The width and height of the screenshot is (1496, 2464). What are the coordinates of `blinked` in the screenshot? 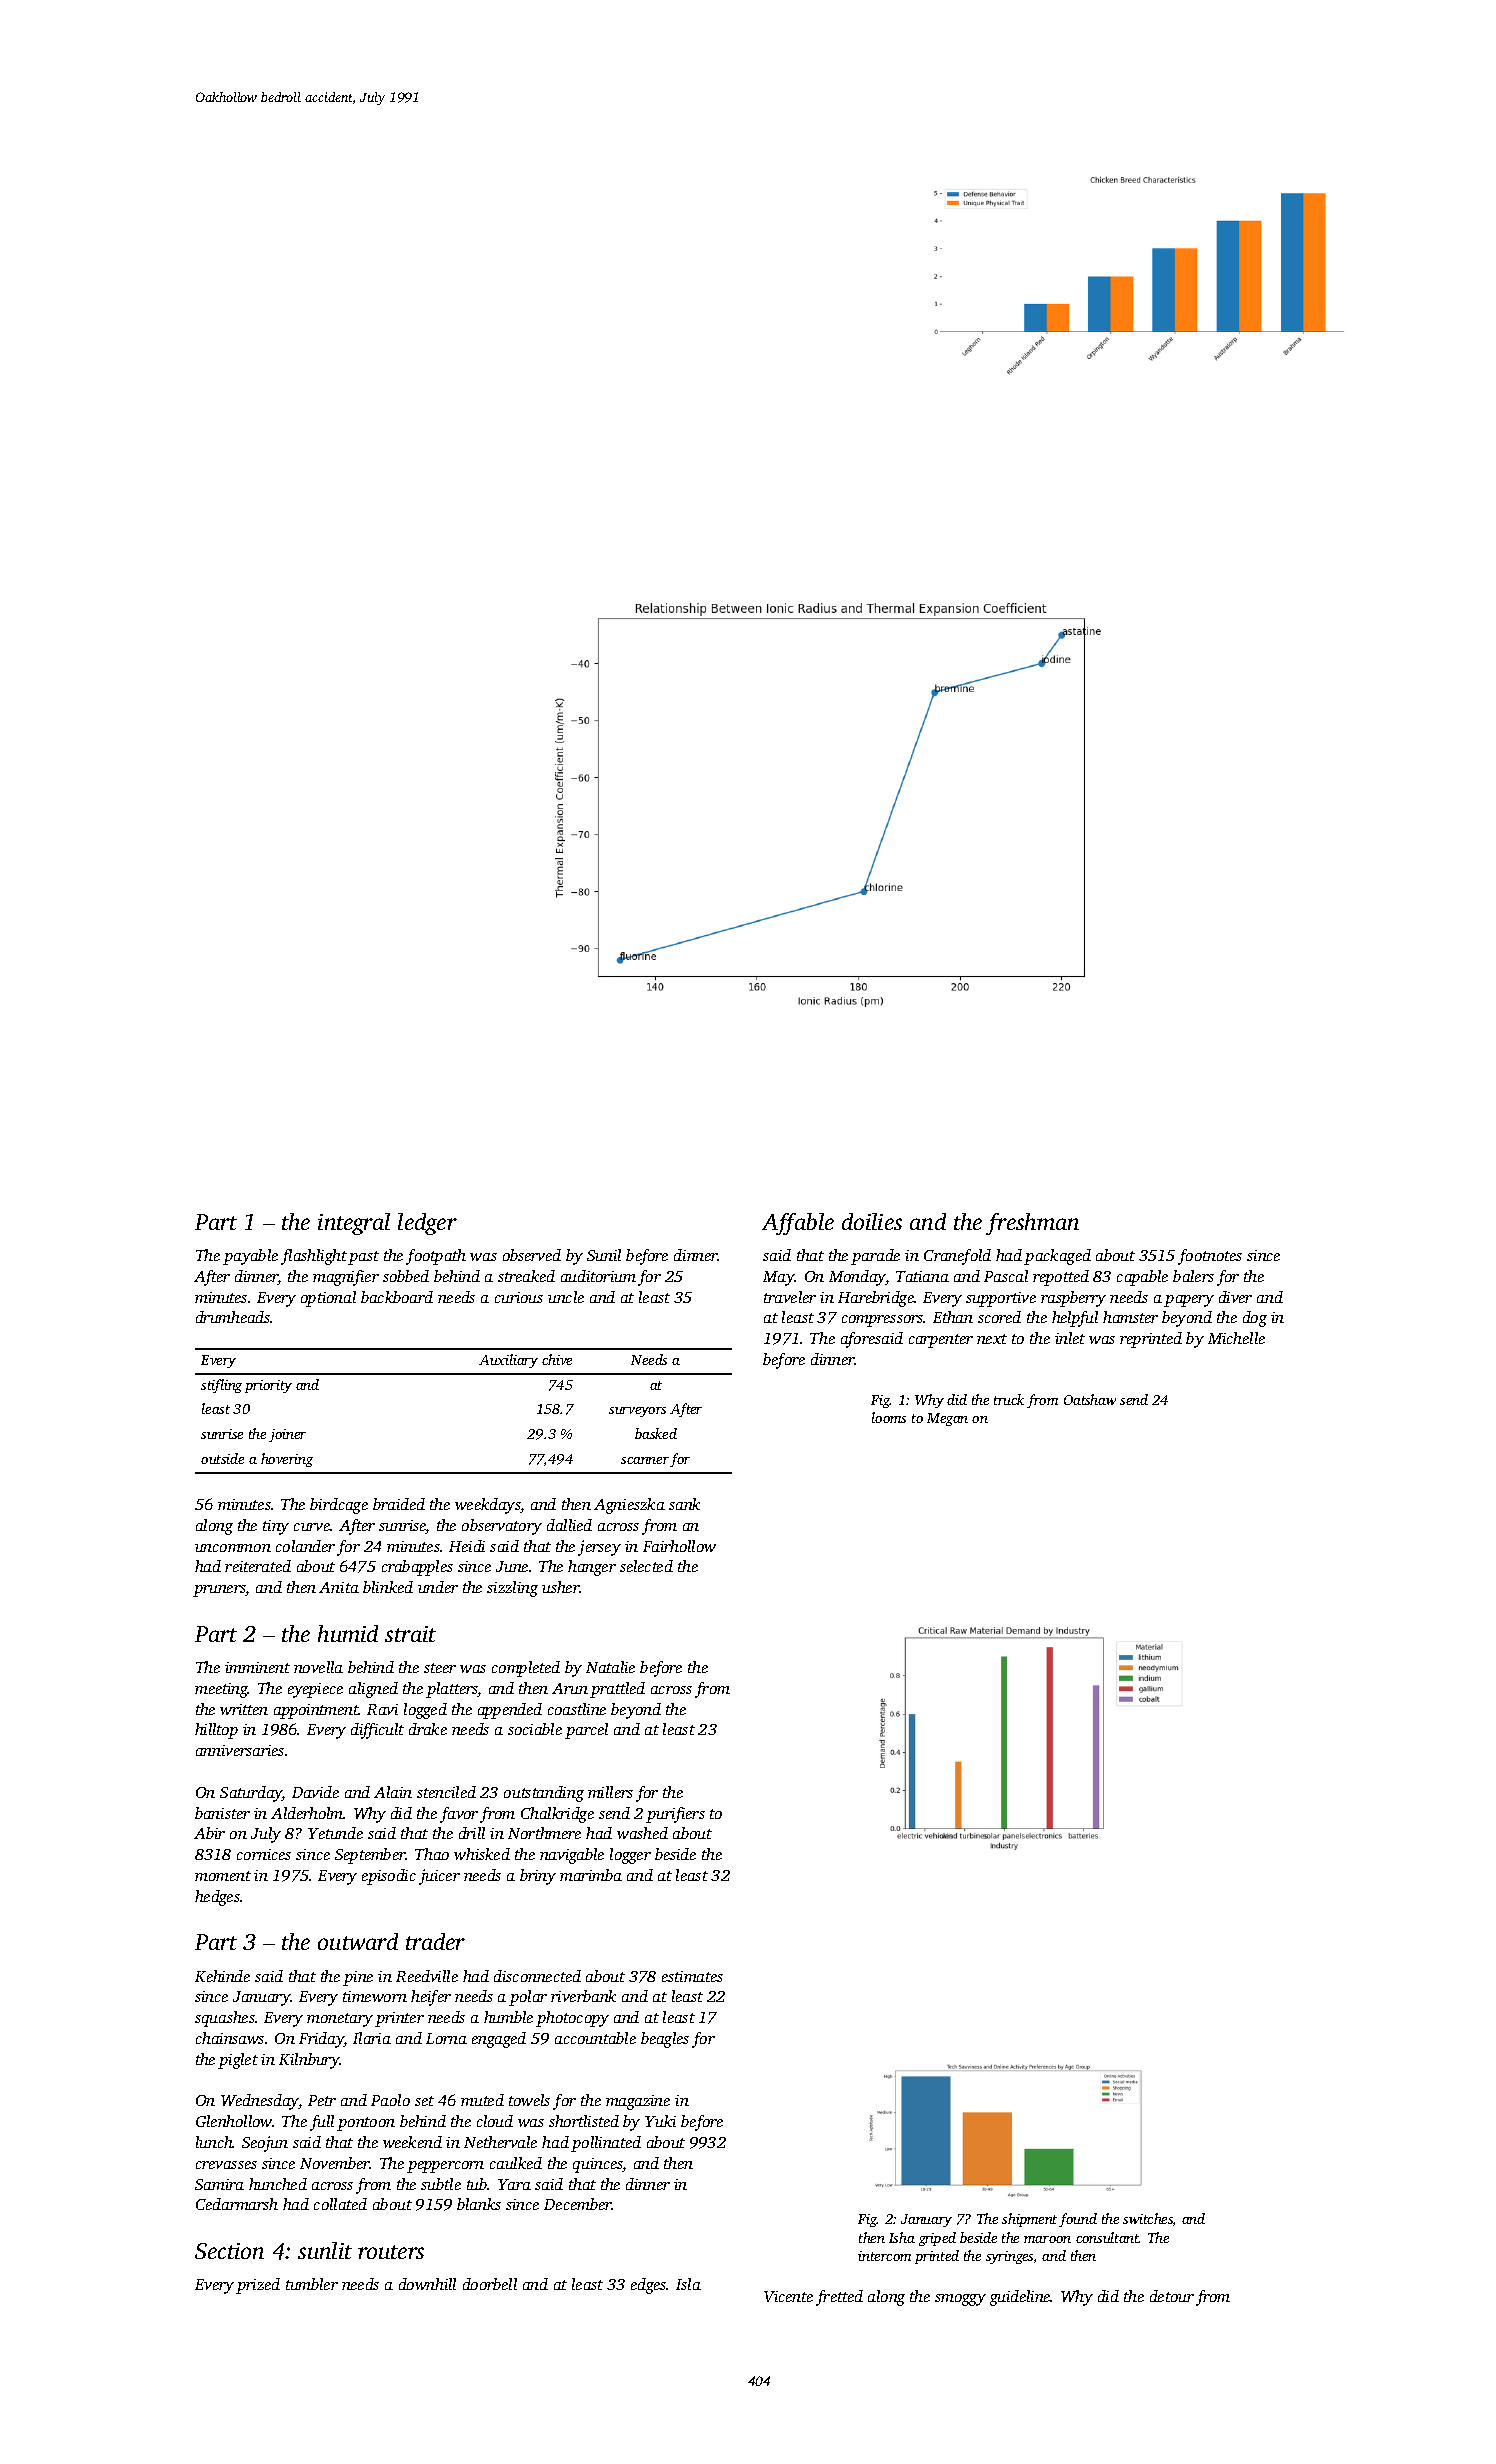 It's located at (388, 1587).
